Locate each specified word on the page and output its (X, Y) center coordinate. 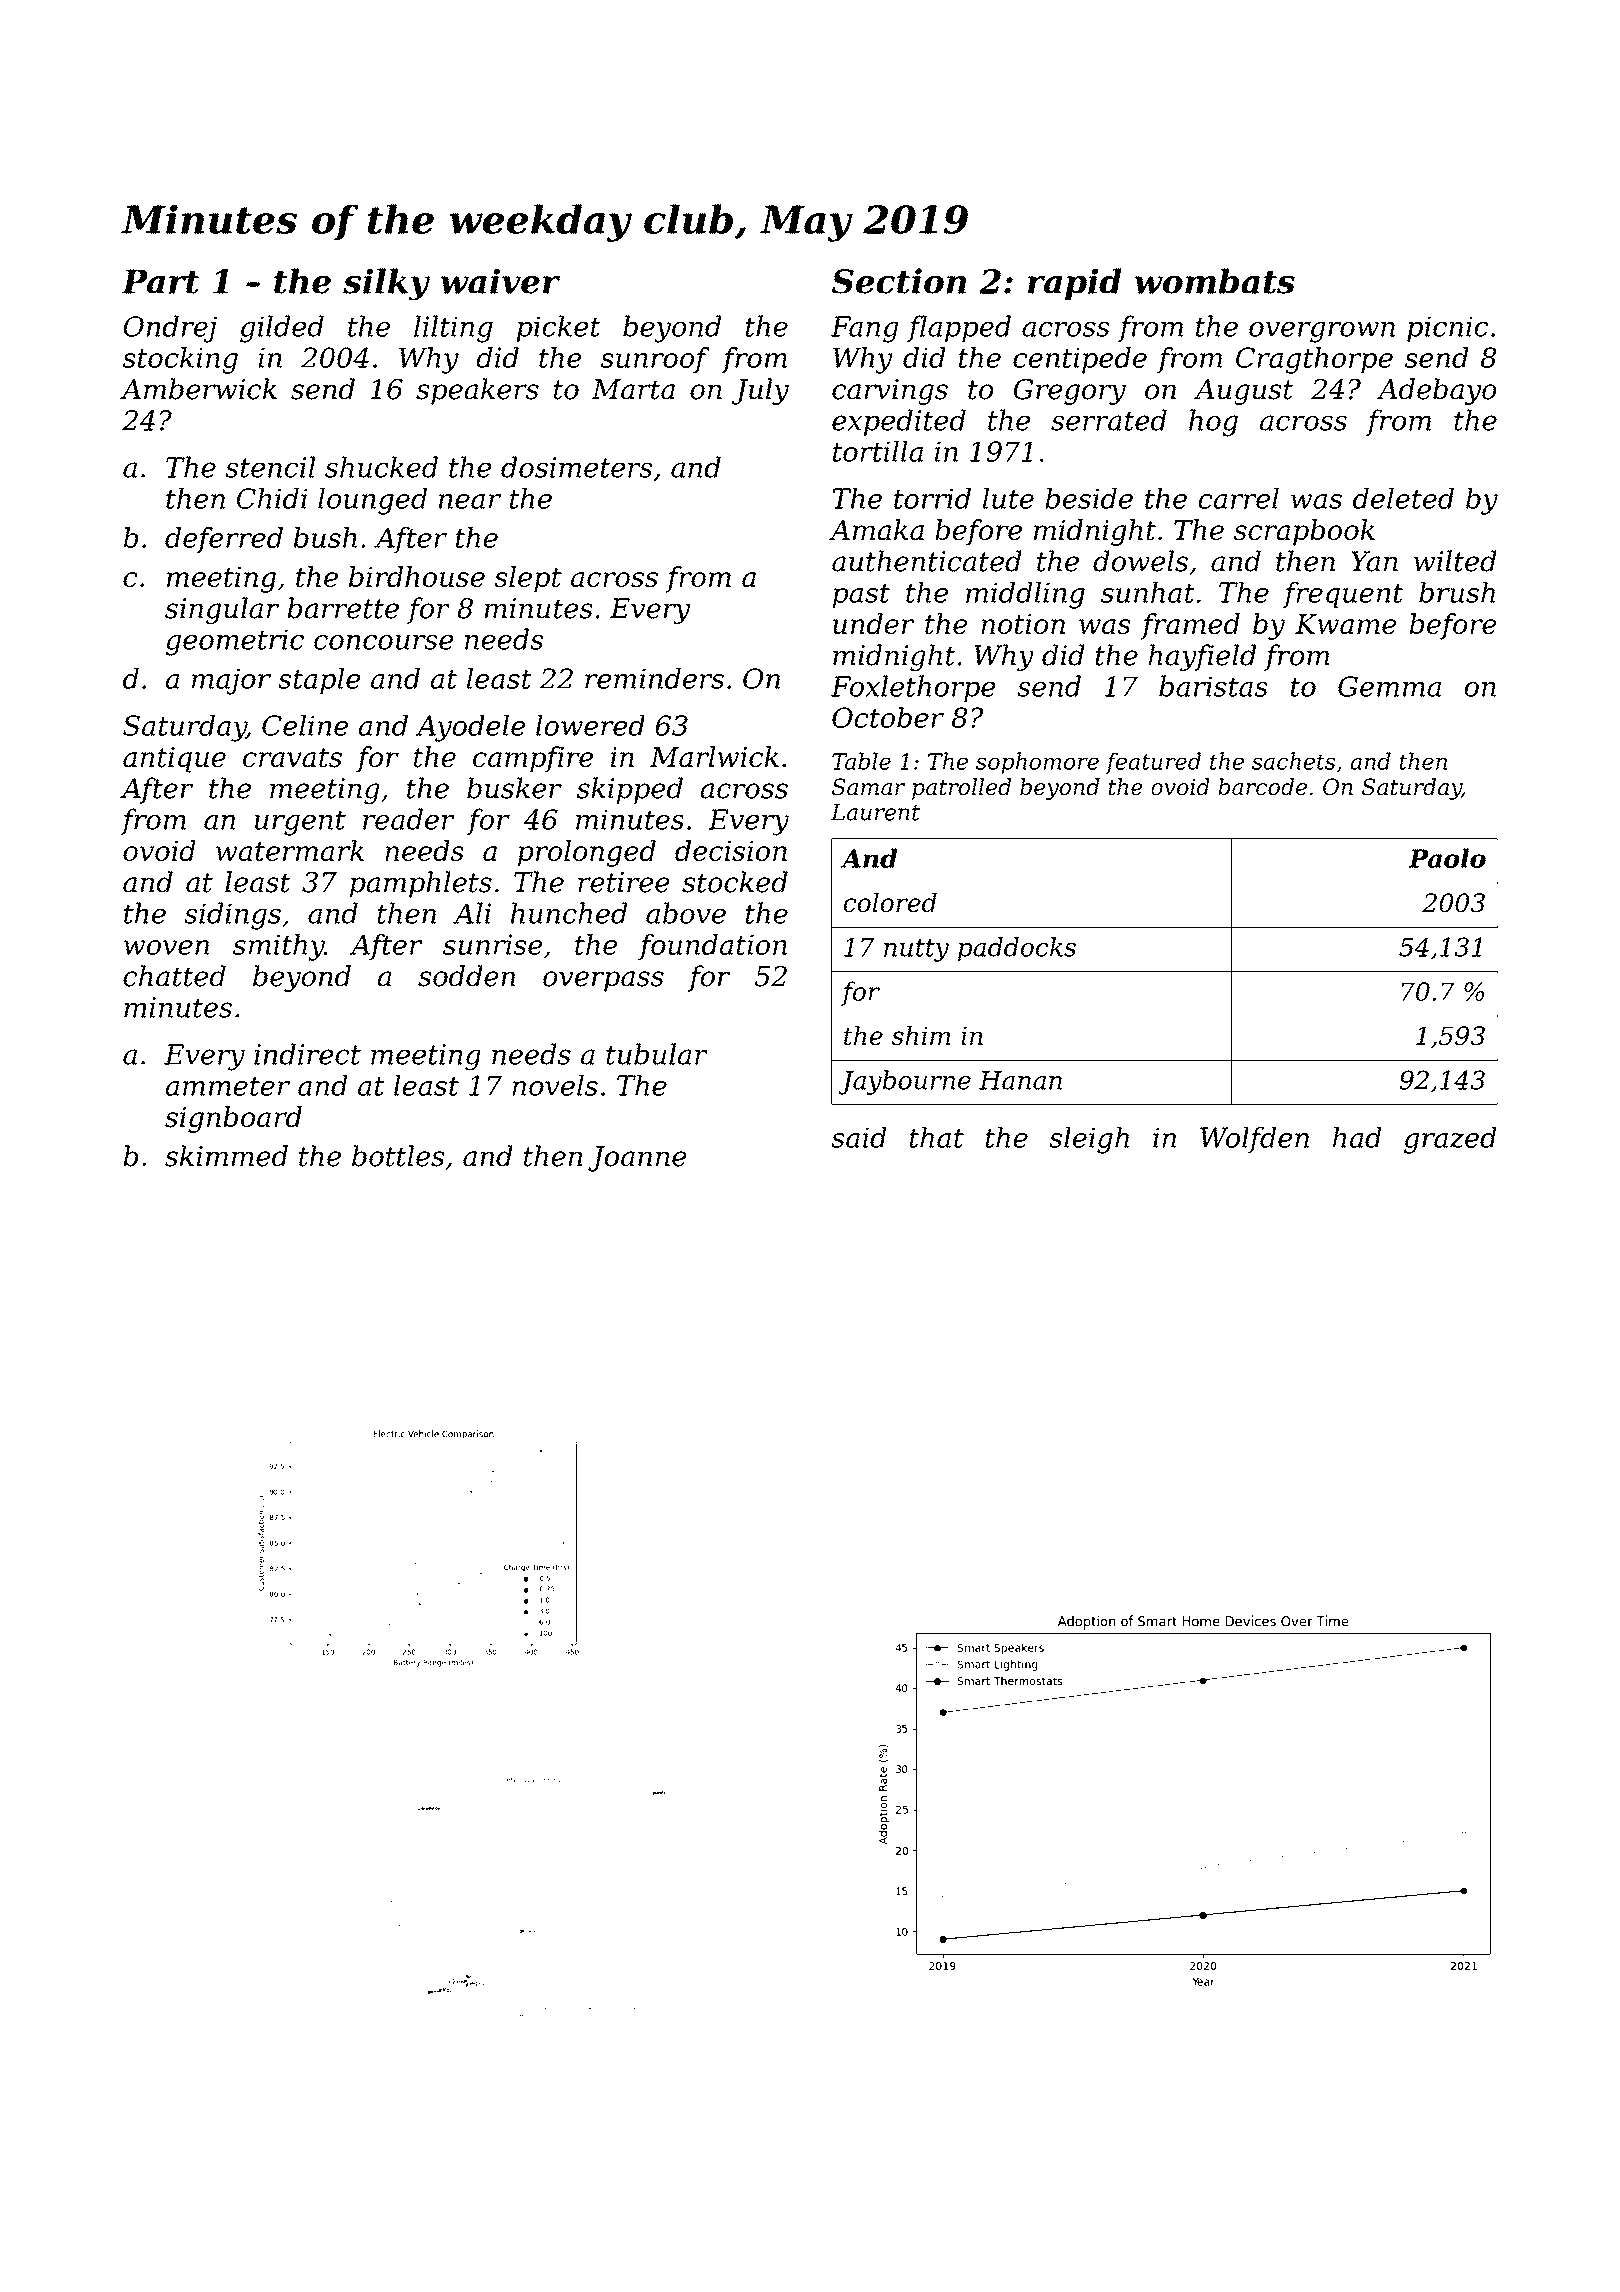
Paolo (1447, 858)
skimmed (226, 1156)
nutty (916, 950)
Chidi (272, 498)
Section (899, 281)
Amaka (876, 530)
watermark (290, 850)
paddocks (1017, 949)
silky (386, 284)
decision (731, 850)
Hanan (1020, 1080)
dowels (1140, 561)
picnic (1448, 329)
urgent (300, 823)
